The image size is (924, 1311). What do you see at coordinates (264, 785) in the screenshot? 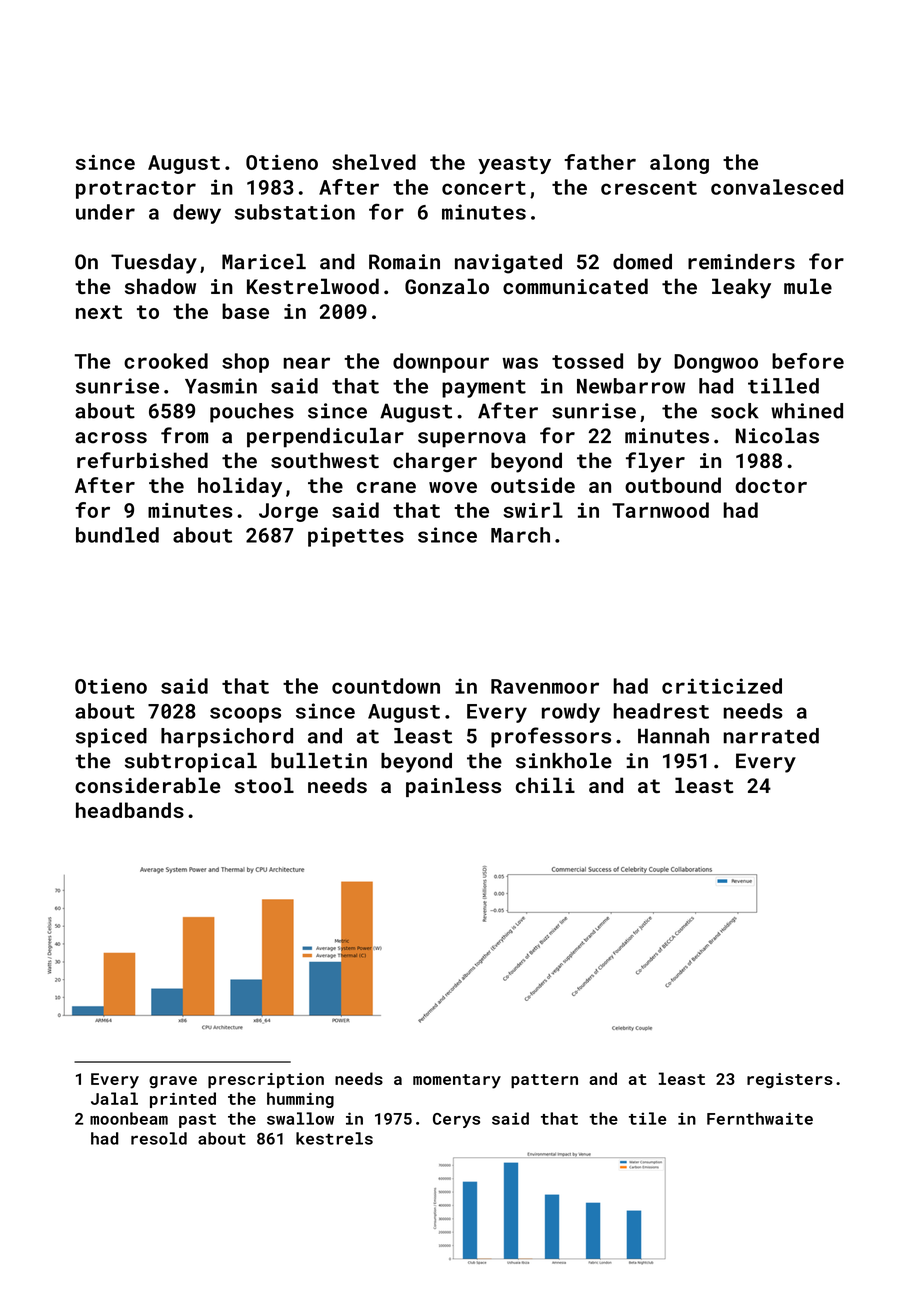
I see `stool` at bounding box center [264, 785].
